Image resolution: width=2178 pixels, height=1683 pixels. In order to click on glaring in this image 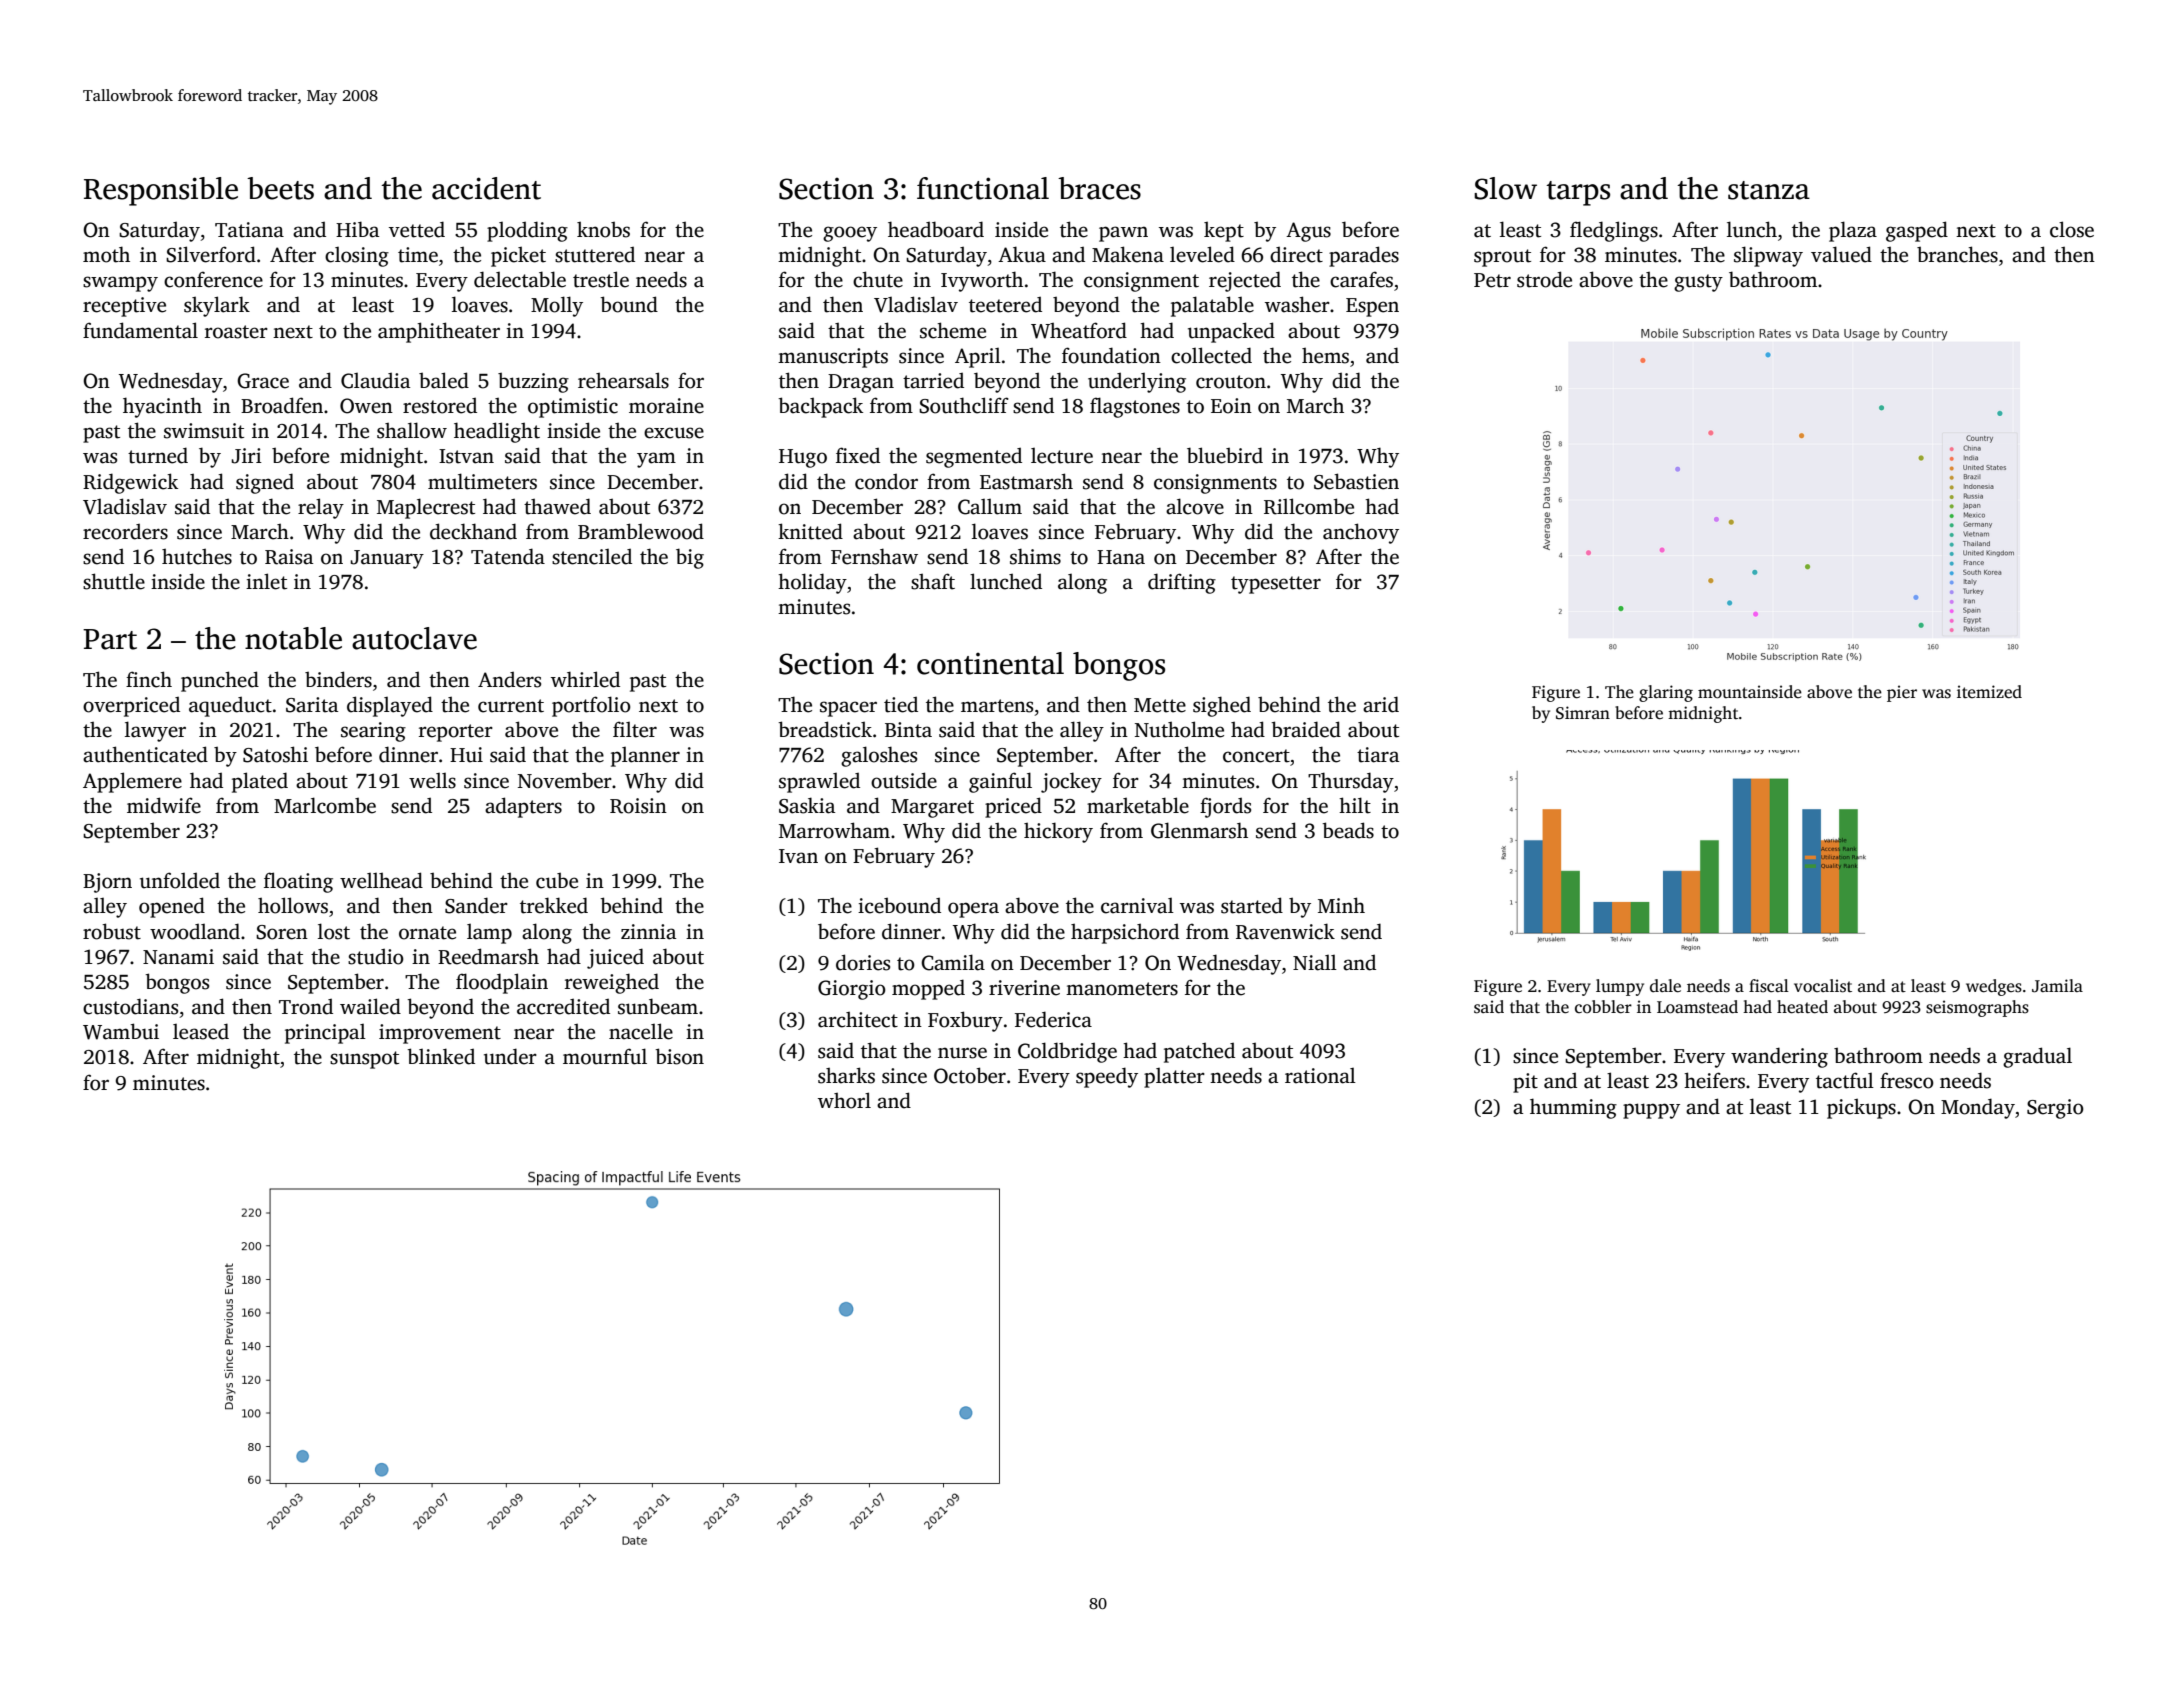, I will do `click(1666, 693)`.
